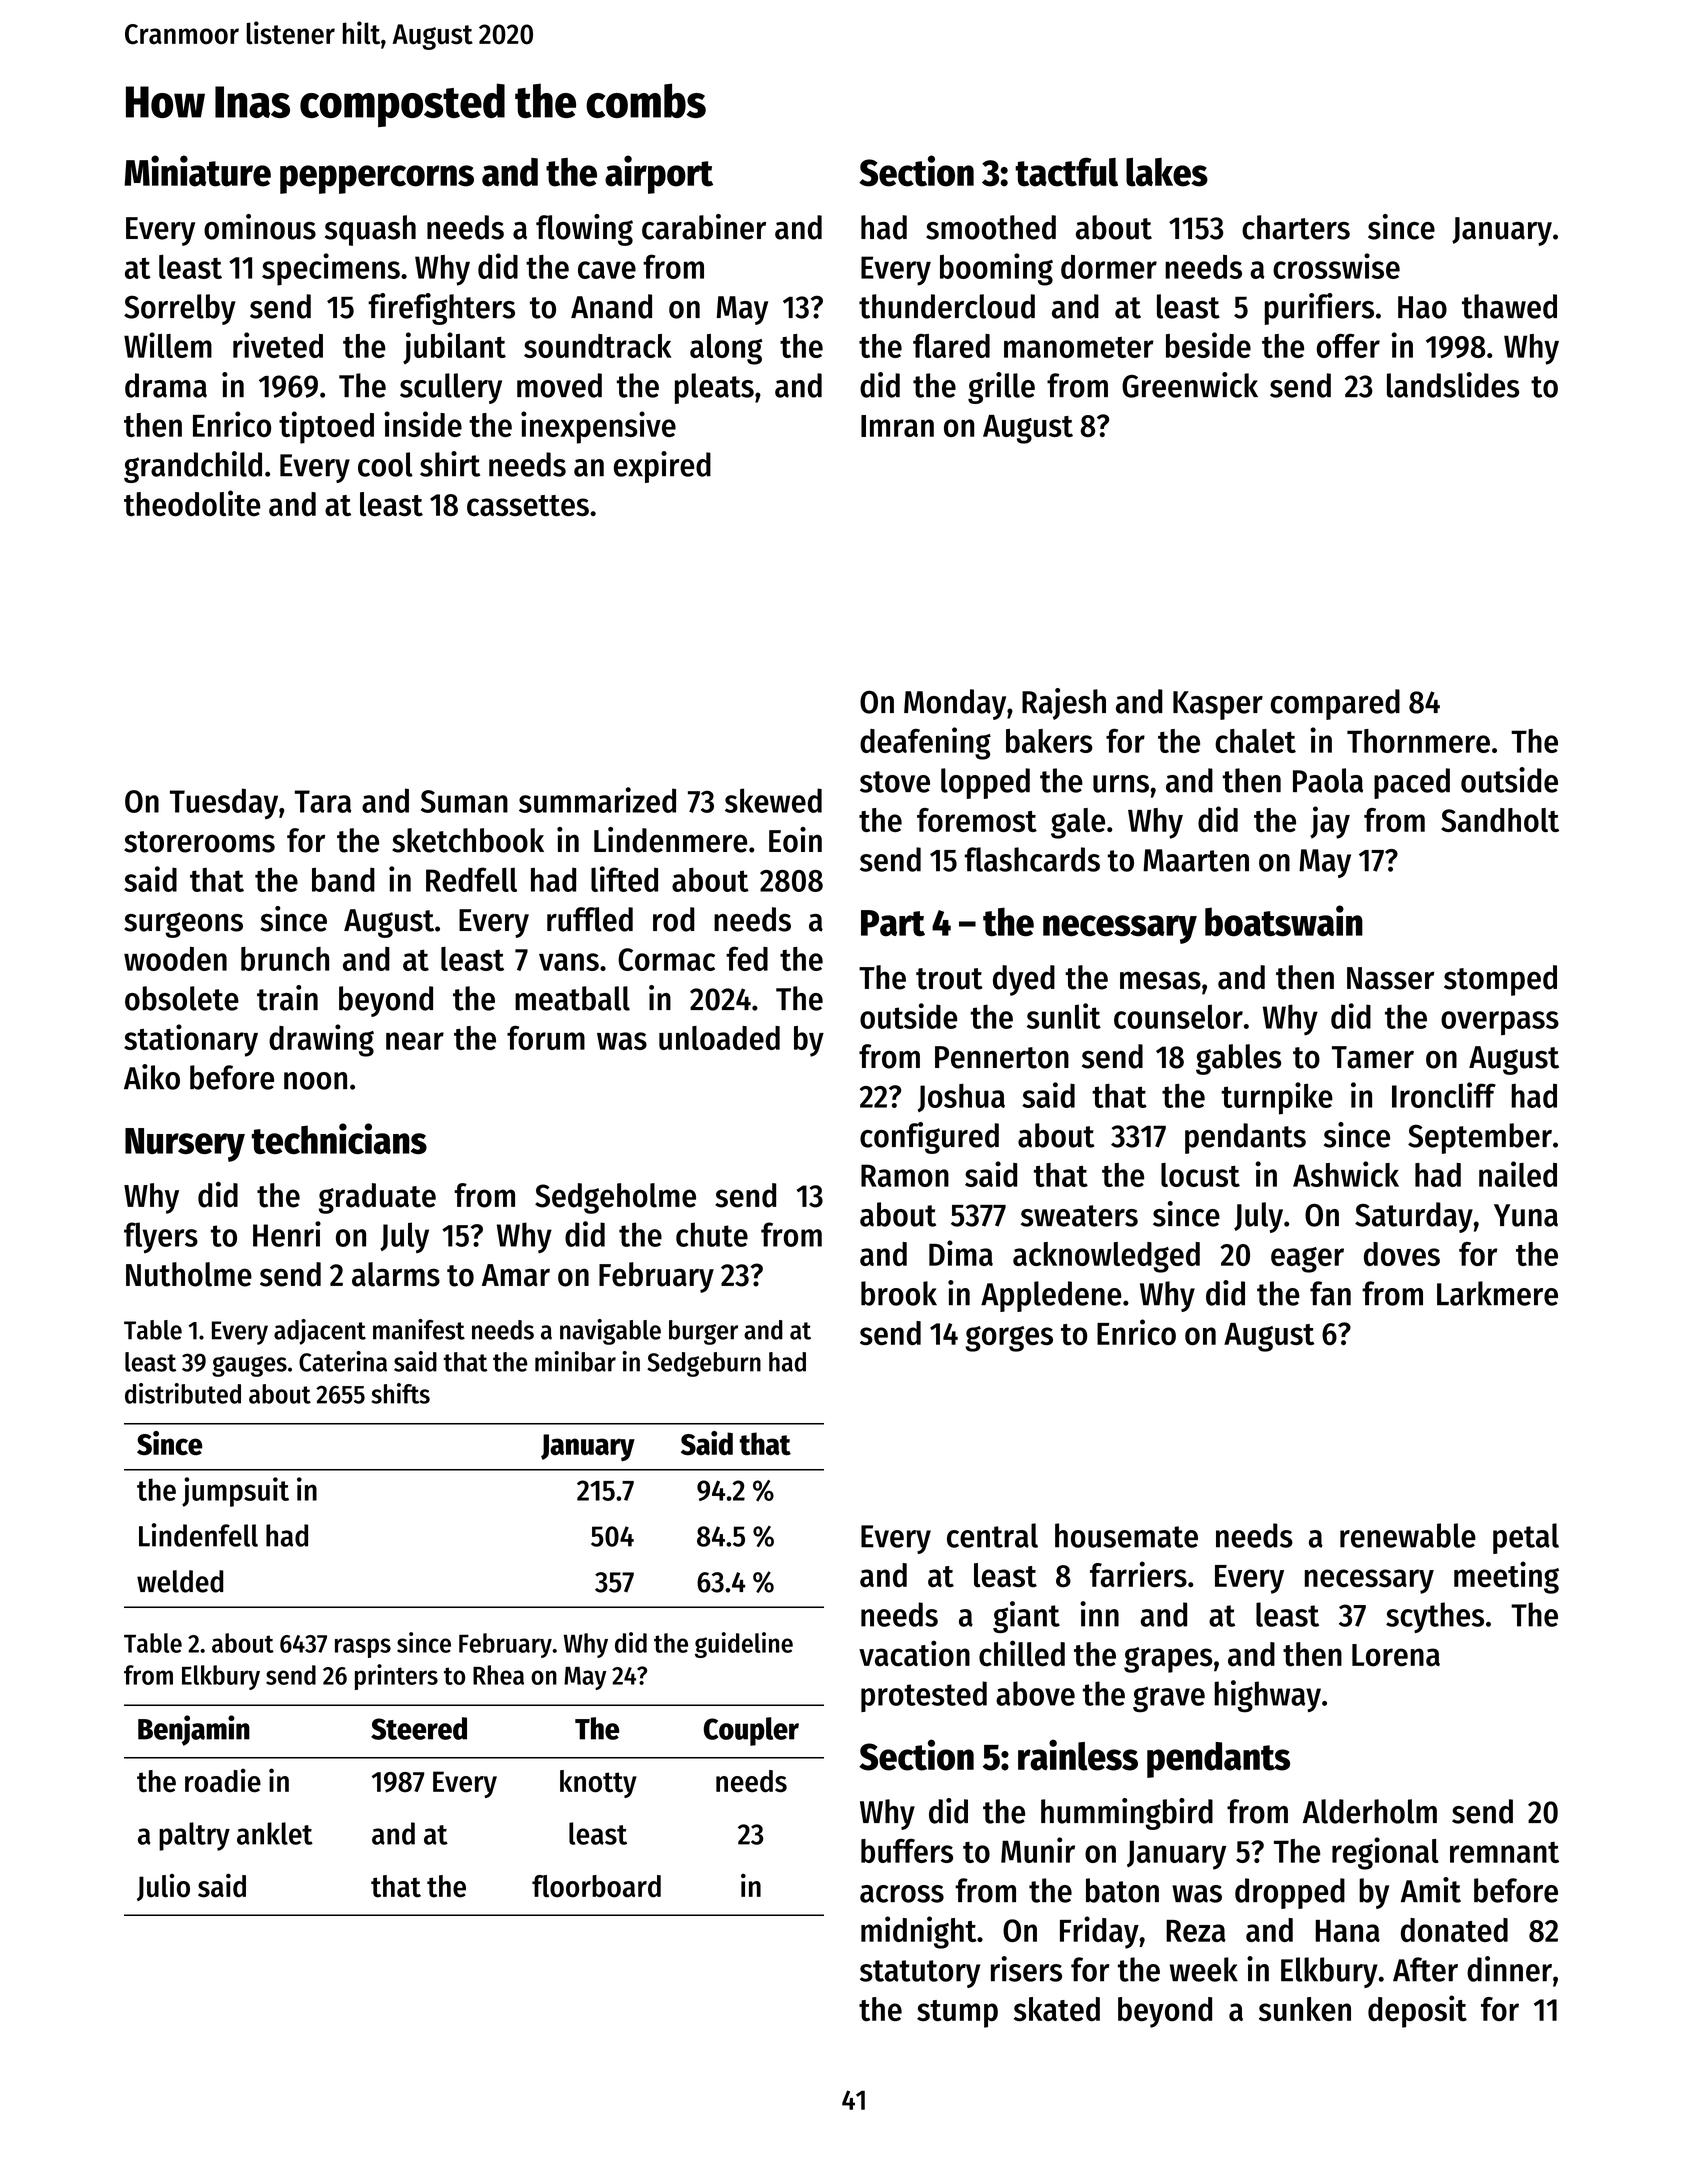 The height and width of the screenshot is (2178, 1683). I want to click on flyers, so click(161, 1237).
